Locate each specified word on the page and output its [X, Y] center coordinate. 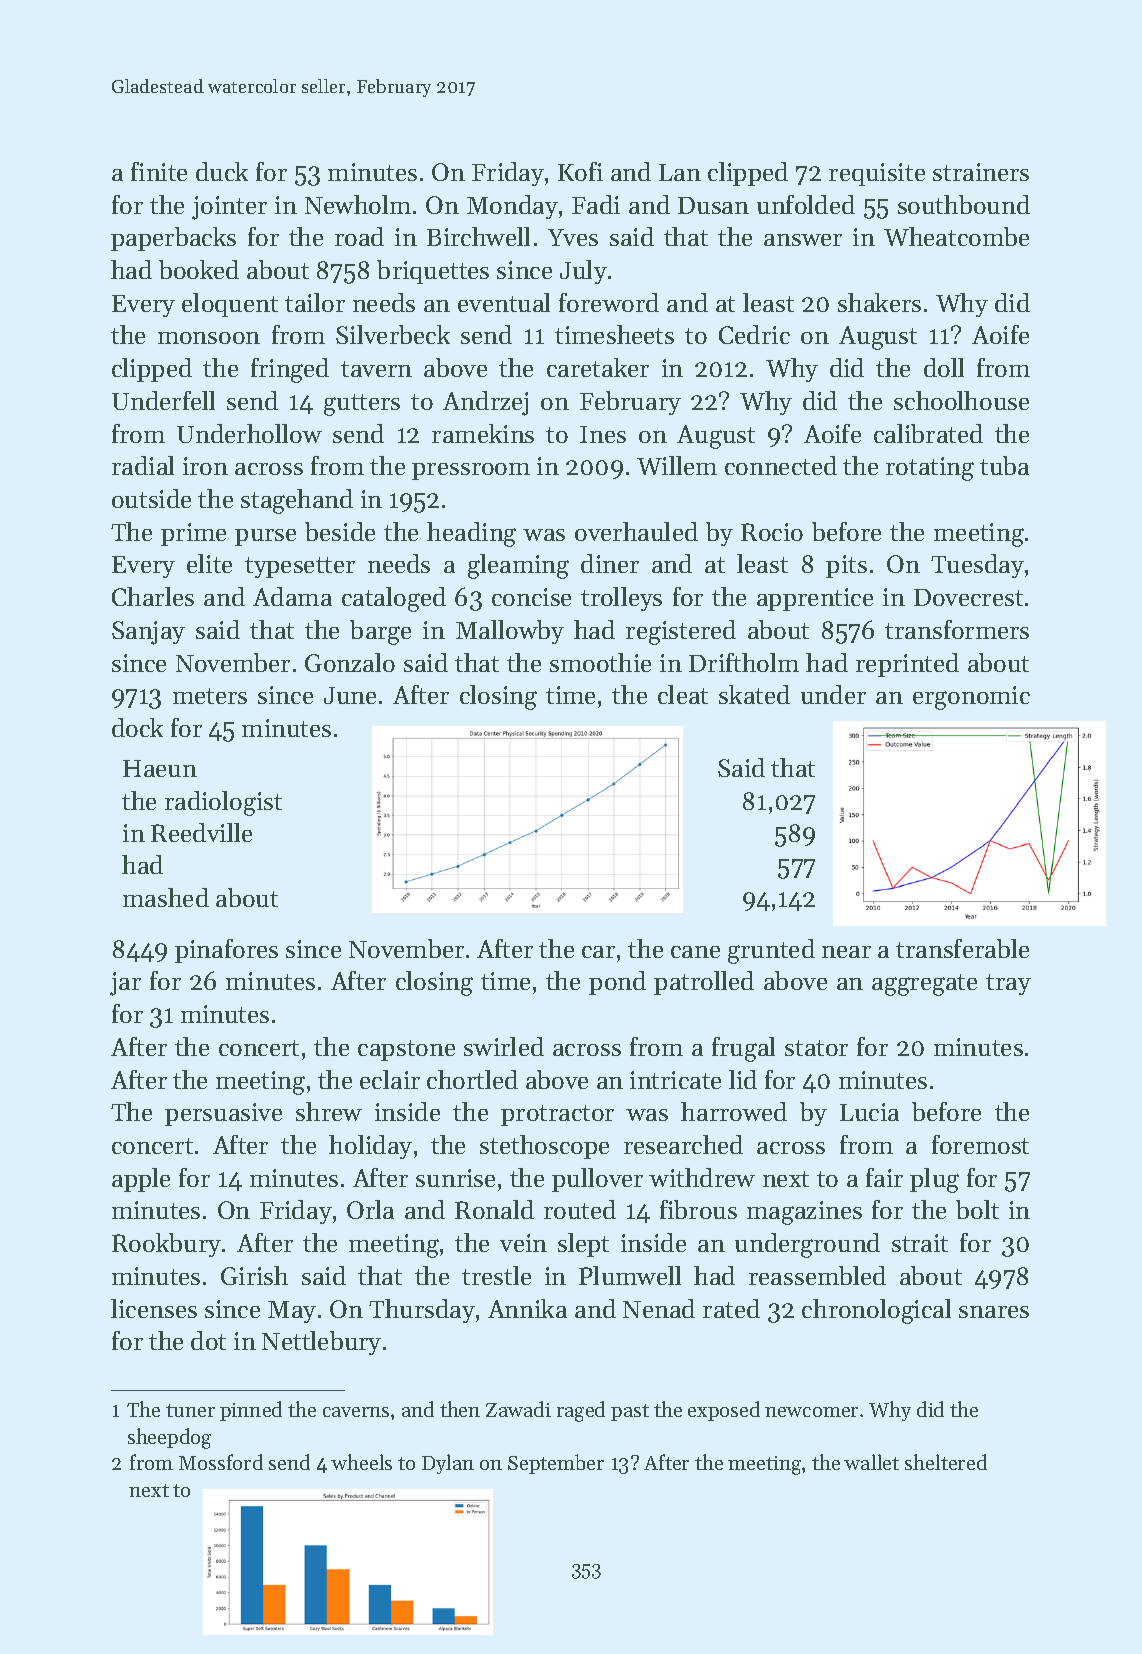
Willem [677, 465]
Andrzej [485, 403]
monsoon [209, 338]
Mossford [221, 1462]
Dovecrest [968, 597]
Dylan [448, 1464]
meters [210, 696]
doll [944, 367]
